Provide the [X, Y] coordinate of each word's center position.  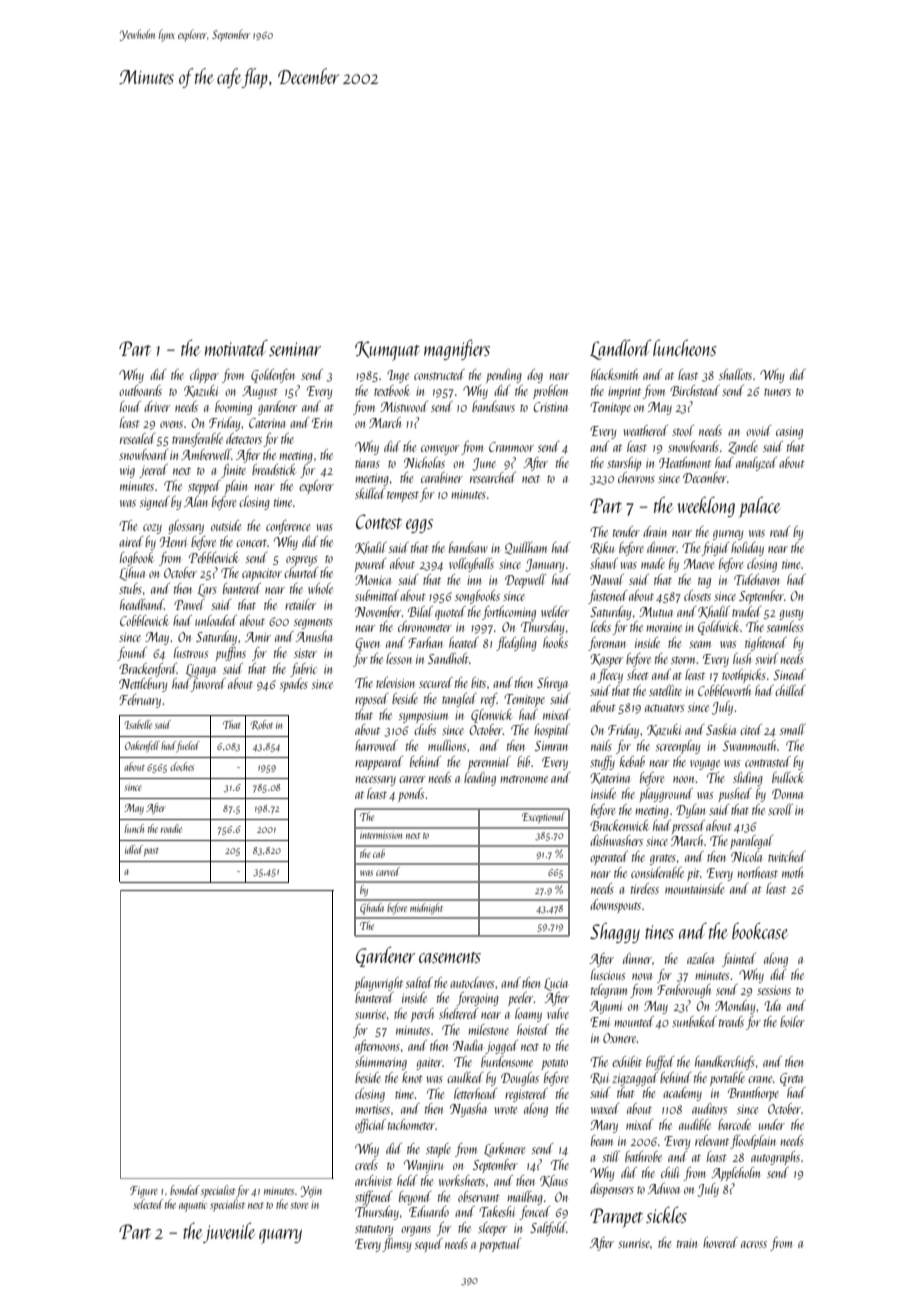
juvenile [229, 1232]
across [754, 1244]
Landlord [620, 349]
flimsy [396, 1245]
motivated [236, 347]
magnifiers [457, 349]
